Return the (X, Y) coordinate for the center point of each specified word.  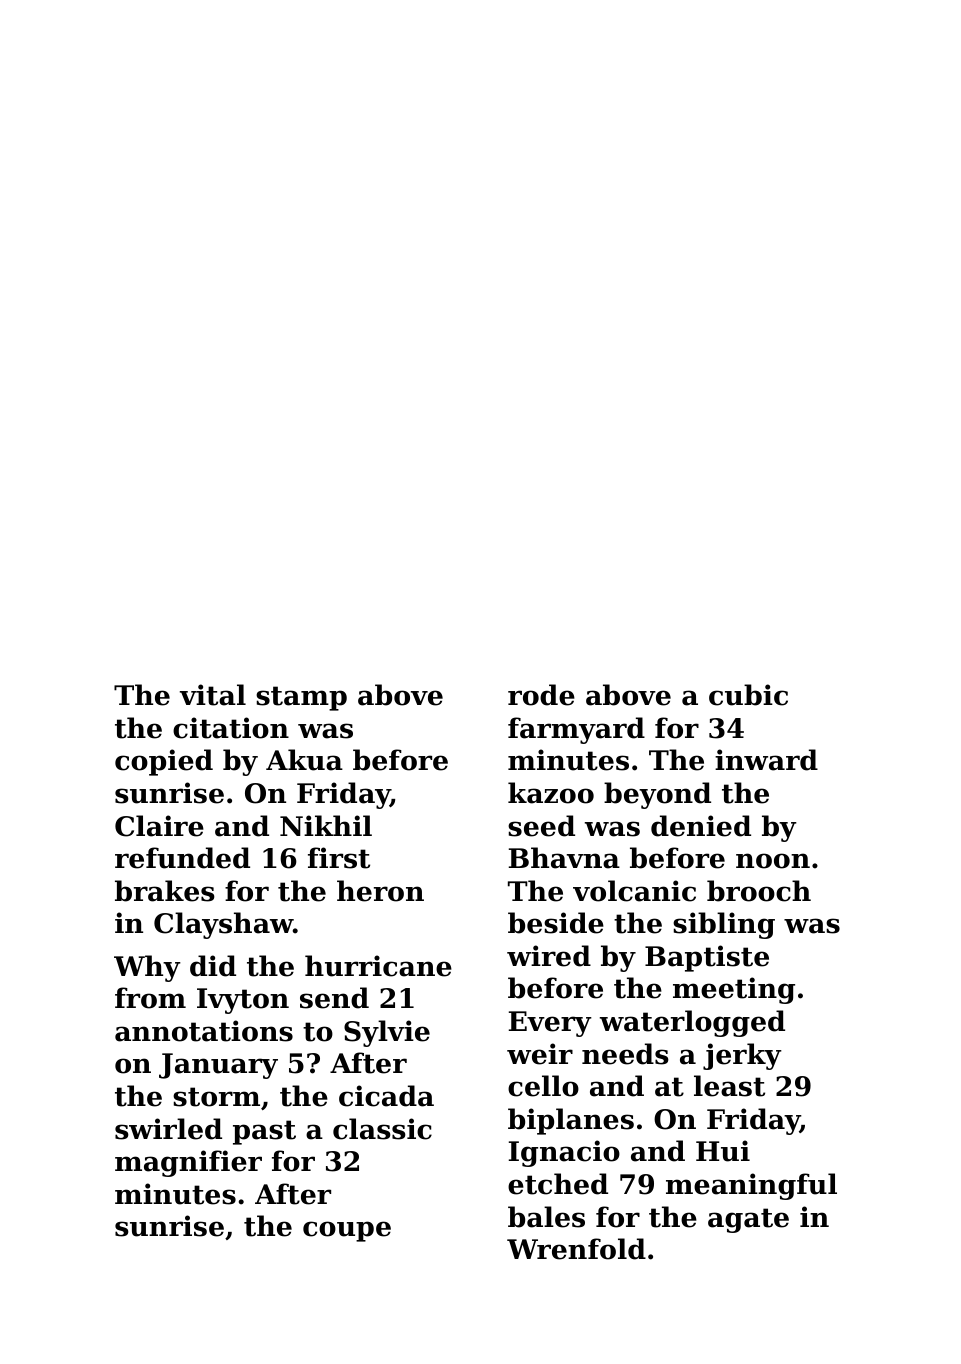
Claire (159, 826)
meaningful (751, 1186)
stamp (301, 698)
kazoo (551, 793)
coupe (347, 1231)
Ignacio (564, 1153)
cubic (748, 695)
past (264, 1132)
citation (231, 728)
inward (766, 760)
